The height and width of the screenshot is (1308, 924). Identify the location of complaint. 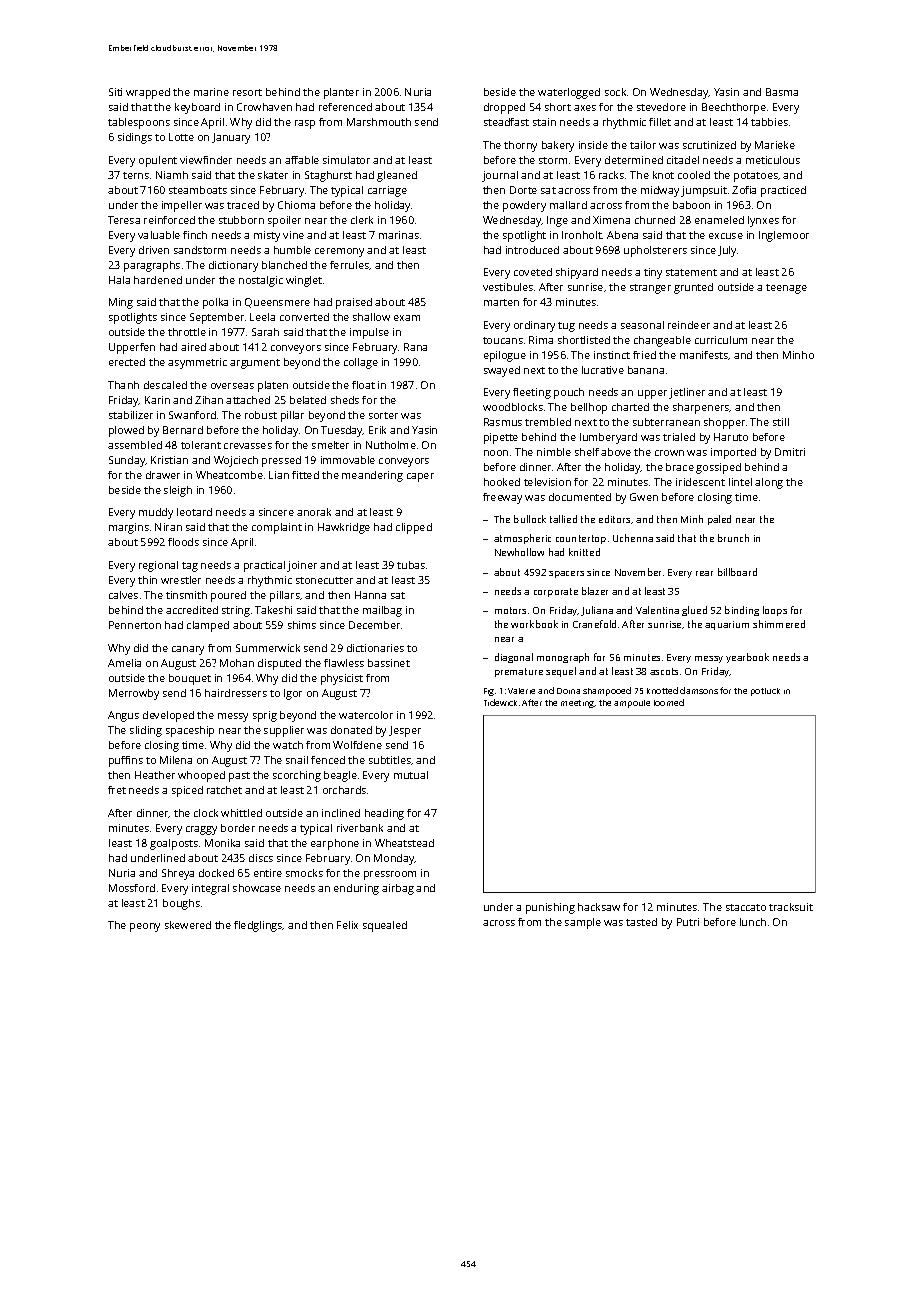
(277, 528).
